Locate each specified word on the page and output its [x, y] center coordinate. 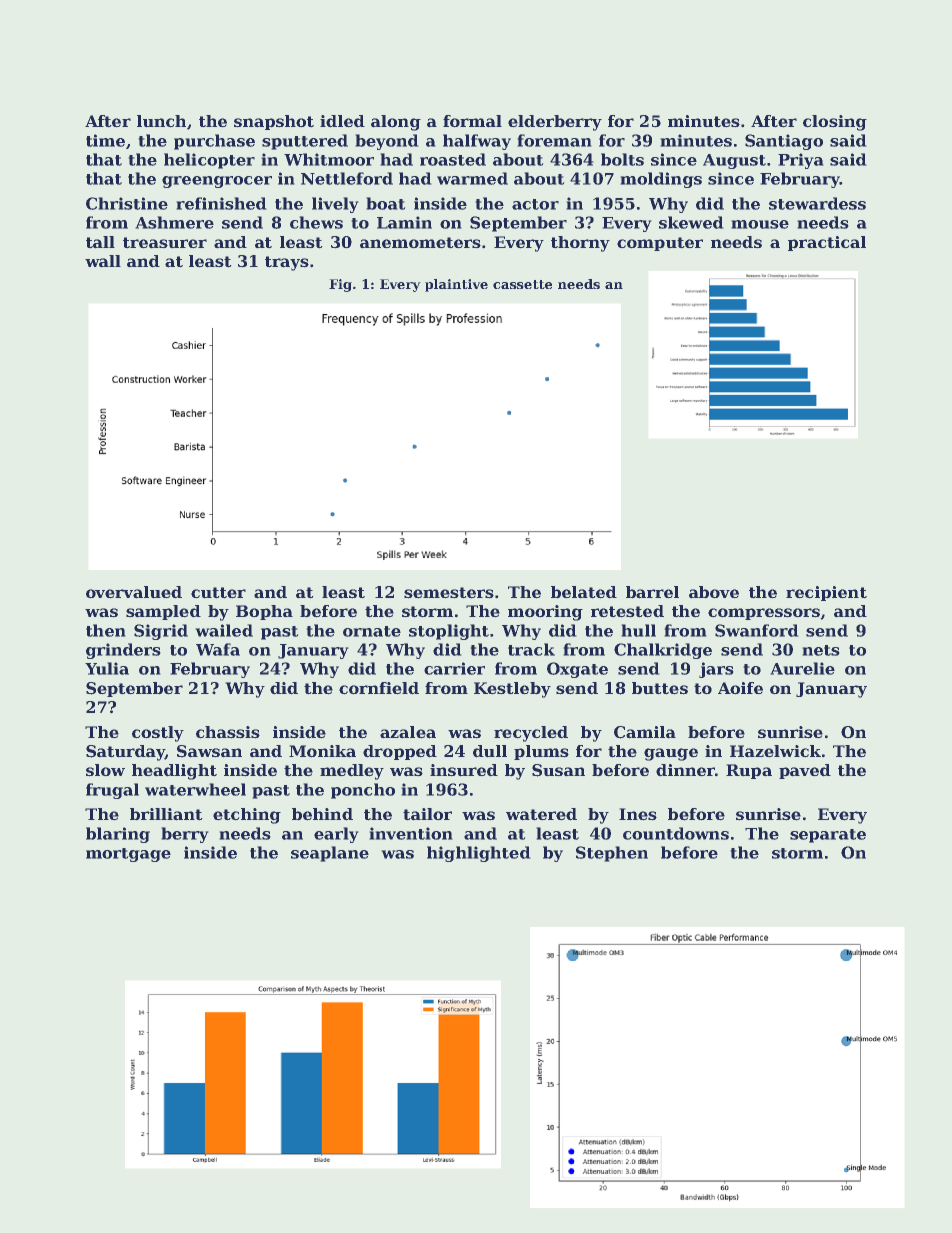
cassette [522, 284]
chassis [228, 732]
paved [805, 771]
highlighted [478, 854]
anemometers [420, 242]
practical [827, 243]
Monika [322, 751]
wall [103, 261]
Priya [800, 161]
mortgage [128, 855]
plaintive [456, 285]
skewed [691, 222]
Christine [127, 203]
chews [316, 222]
